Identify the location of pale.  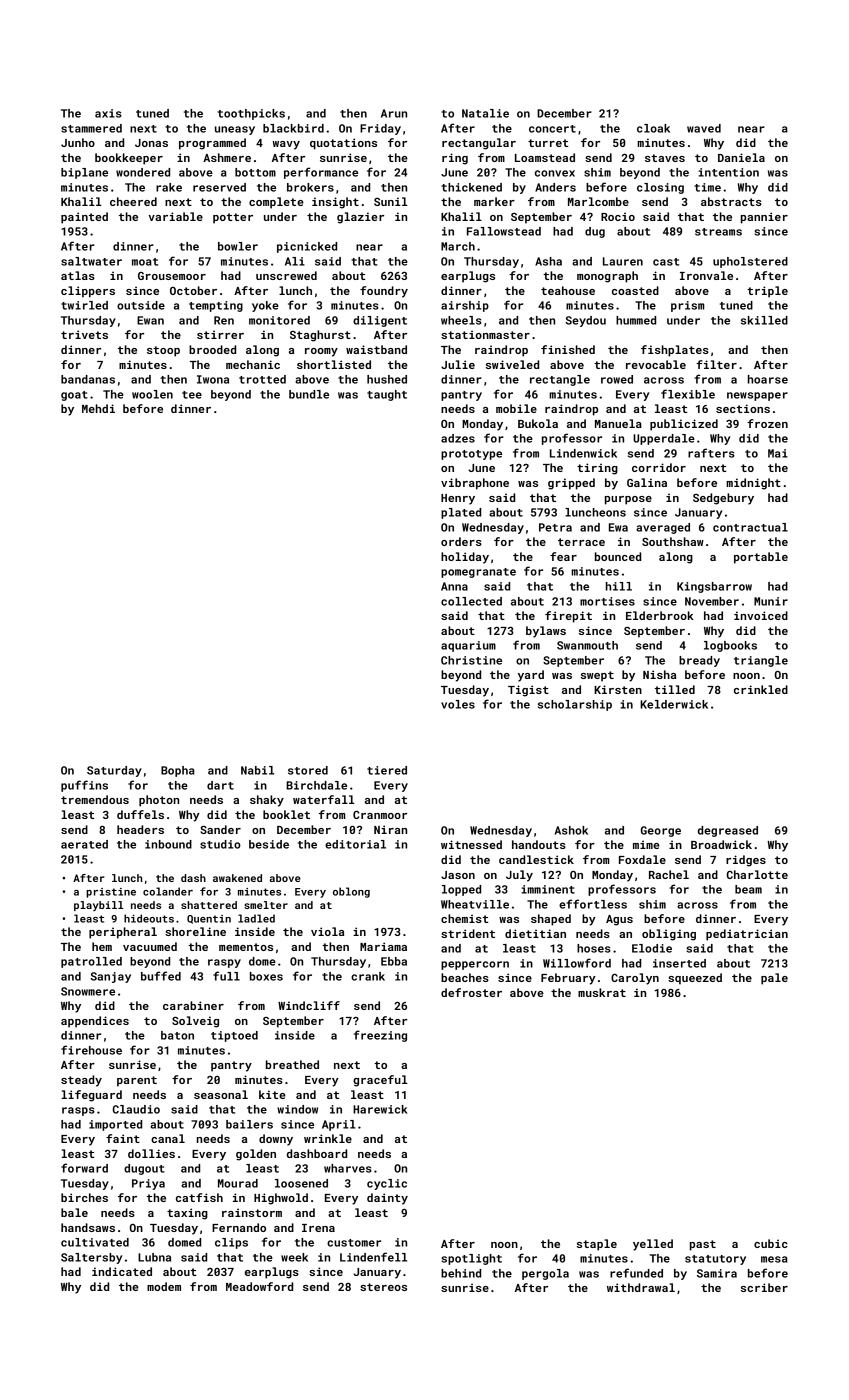
(774, 979).
